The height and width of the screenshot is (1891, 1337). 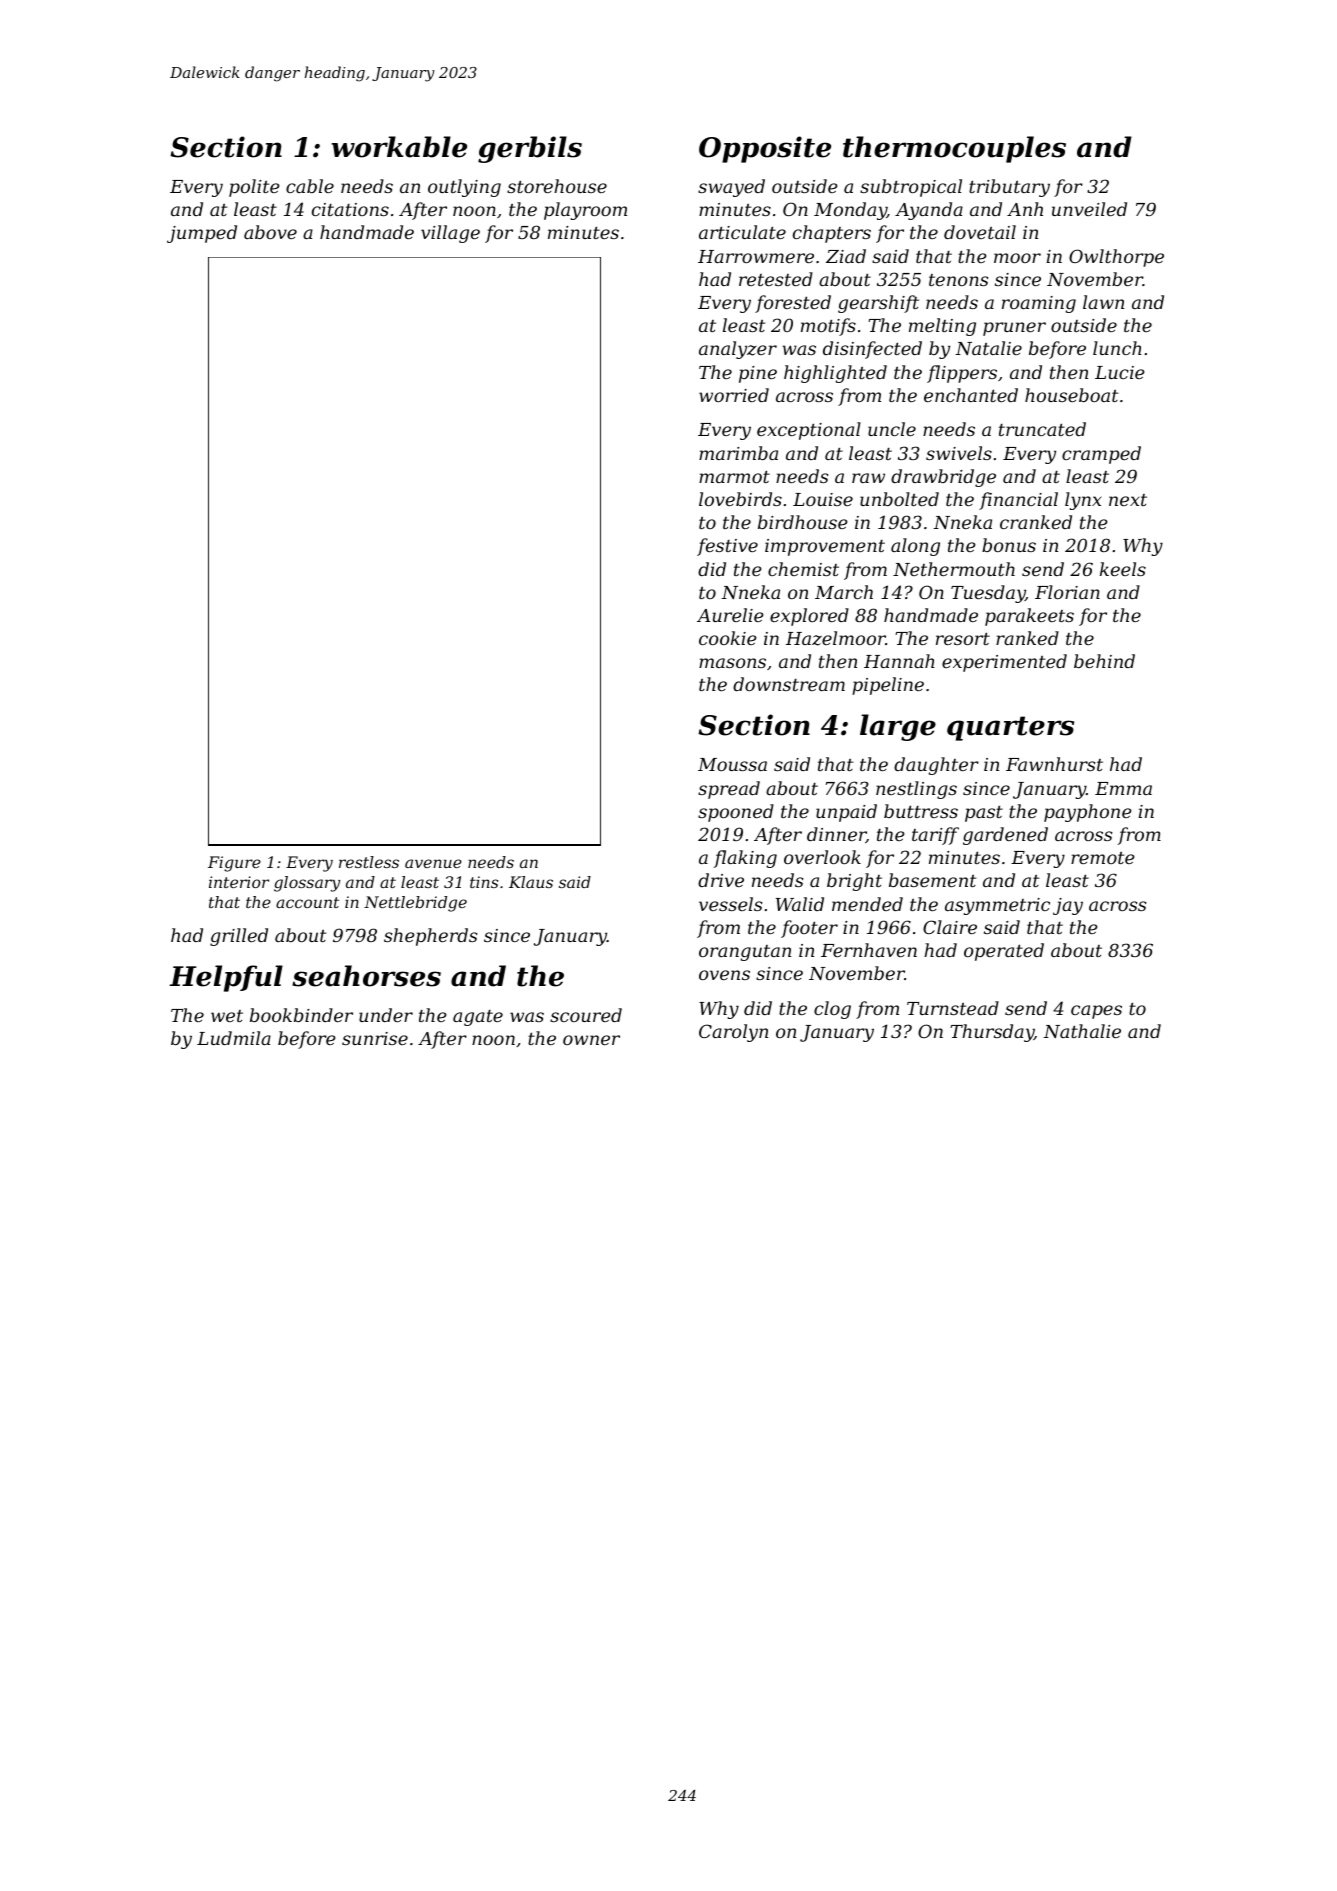 I want to click on quarters, so click(x=1010, y=728).
